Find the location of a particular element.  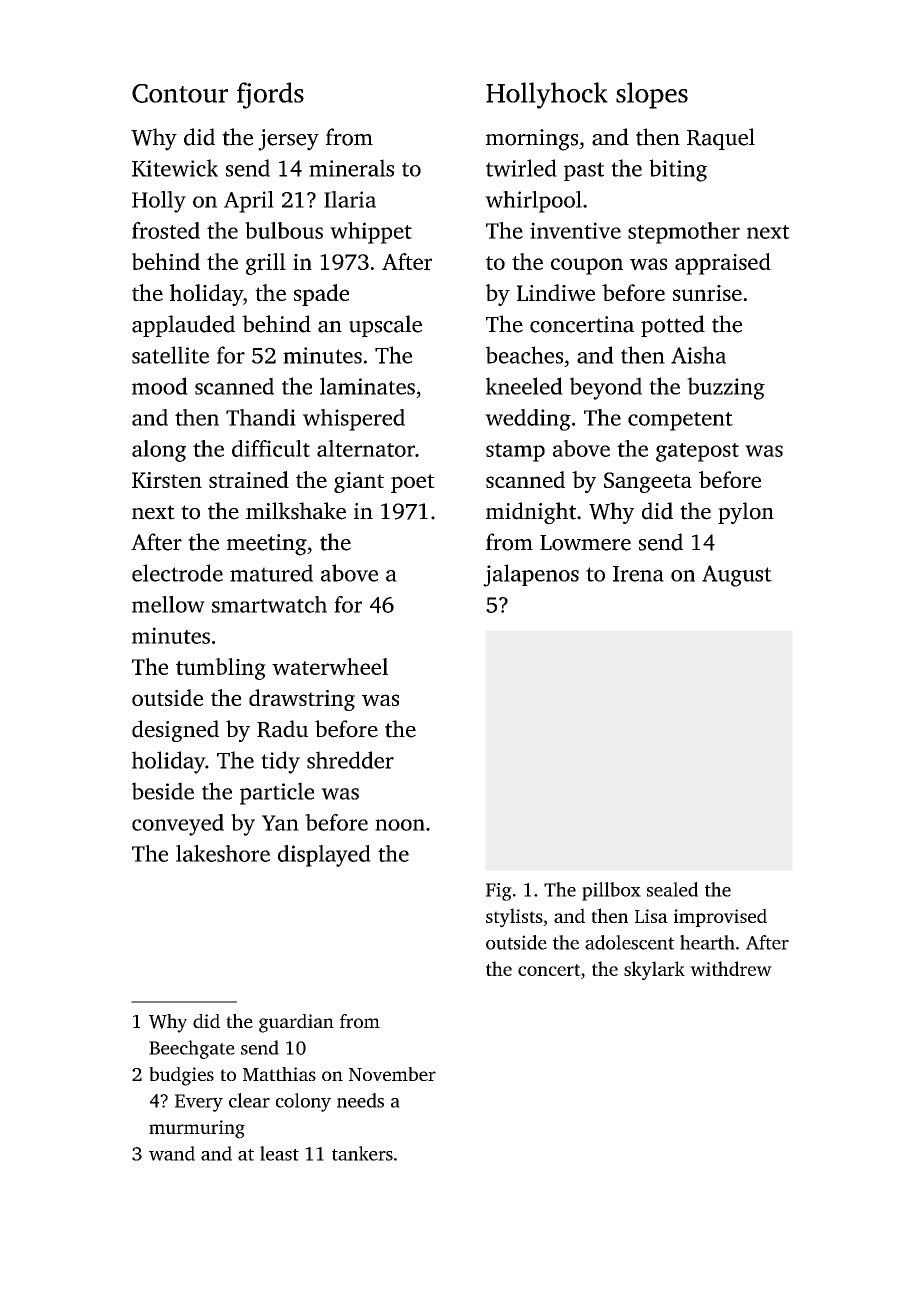

pylon is located at coordinates (746, 513).
